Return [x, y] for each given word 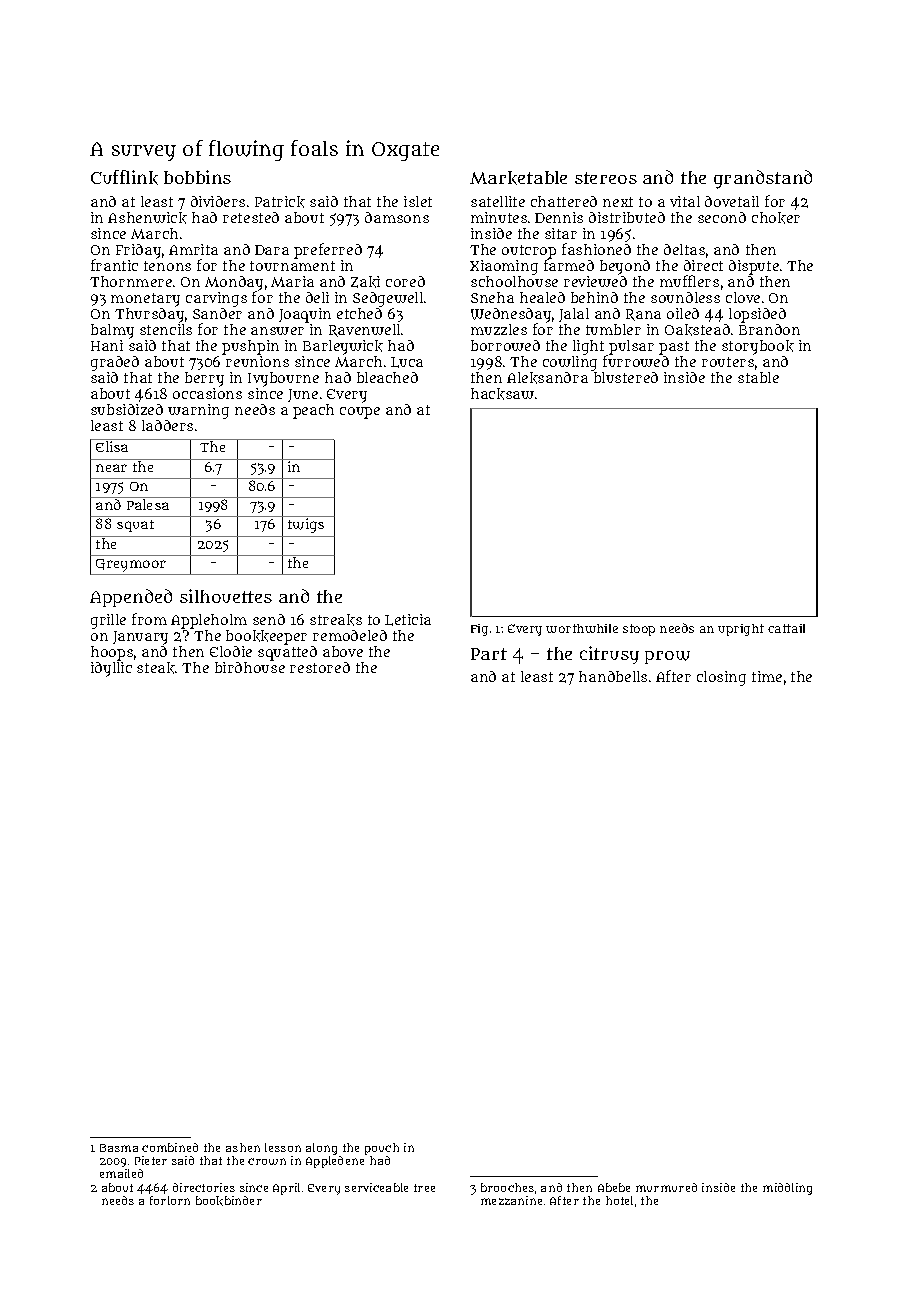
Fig [479, 630]
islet [418, 201]
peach [313, 411]
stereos [606, 178]
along [321, 1149]
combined [170, 1147]
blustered [626, 377]
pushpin [250, 347]
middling [787, 1189]
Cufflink [124, 177]
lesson [283, 1147]
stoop [639, 630]
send [269, 619]
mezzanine [511, 1200]
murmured [666, 1187]
